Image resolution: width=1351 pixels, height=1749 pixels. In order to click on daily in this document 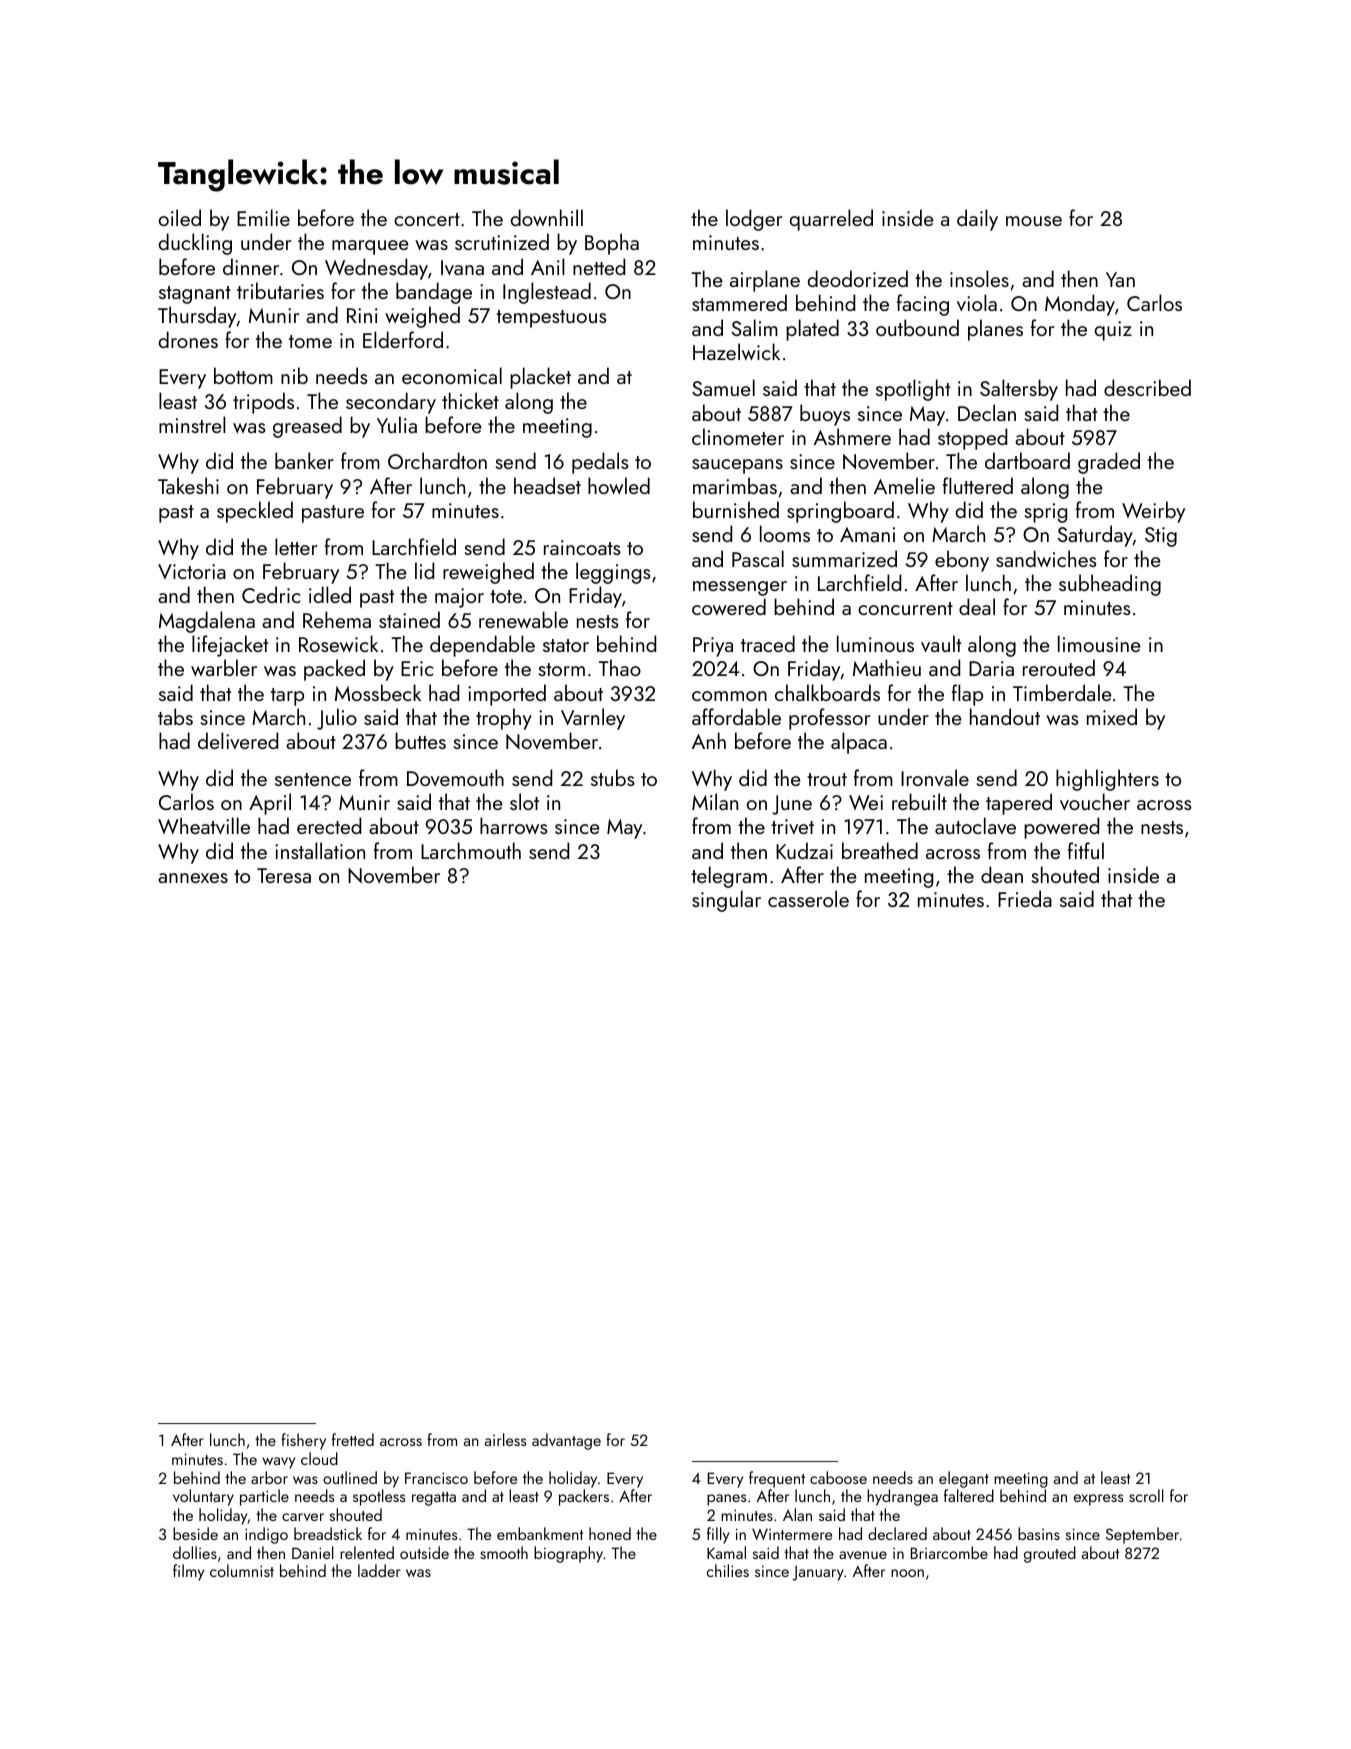, I will do `click(977, 220)`.
